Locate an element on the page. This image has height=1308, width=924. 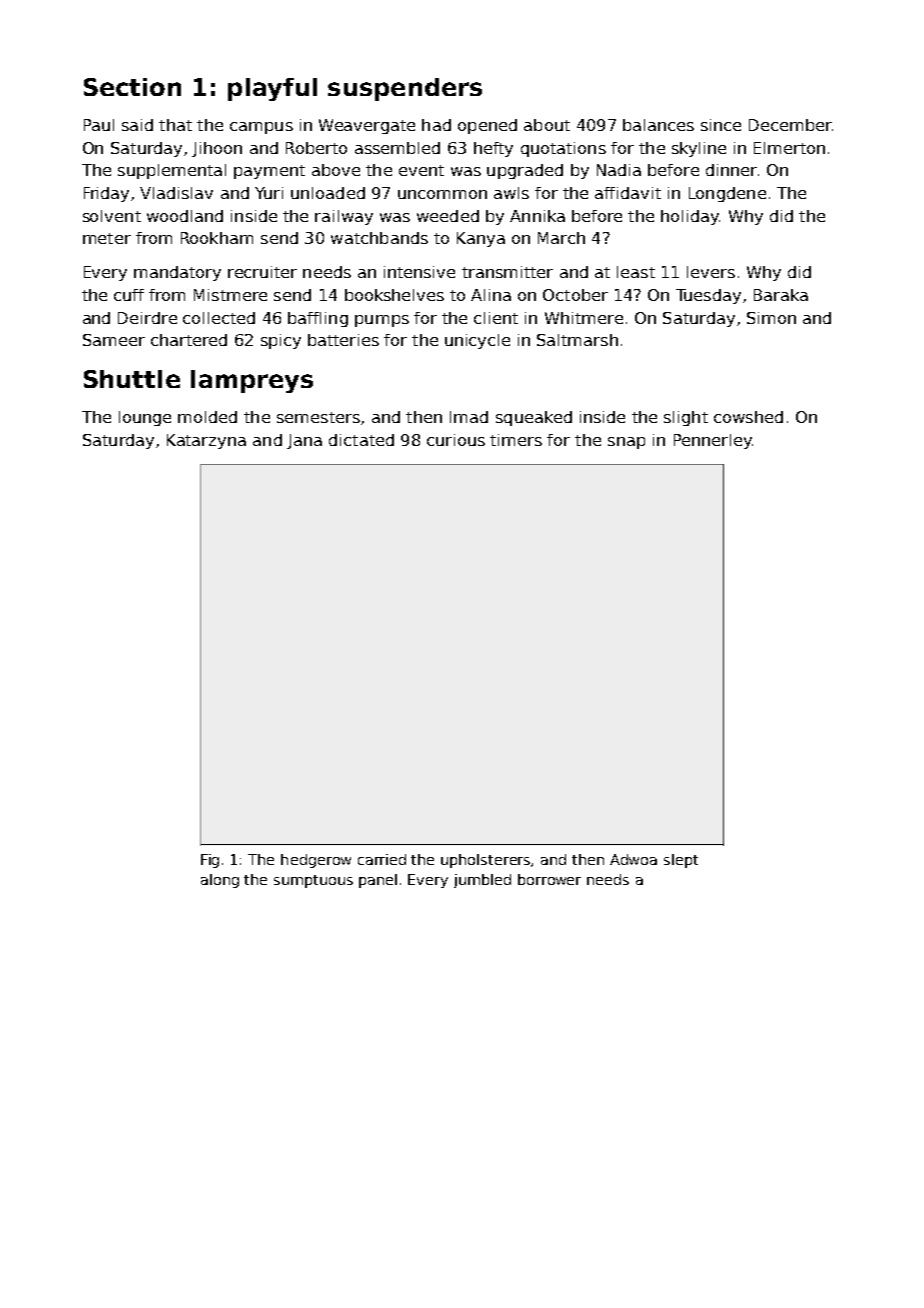
slight is located at coordinates (686, 418).
